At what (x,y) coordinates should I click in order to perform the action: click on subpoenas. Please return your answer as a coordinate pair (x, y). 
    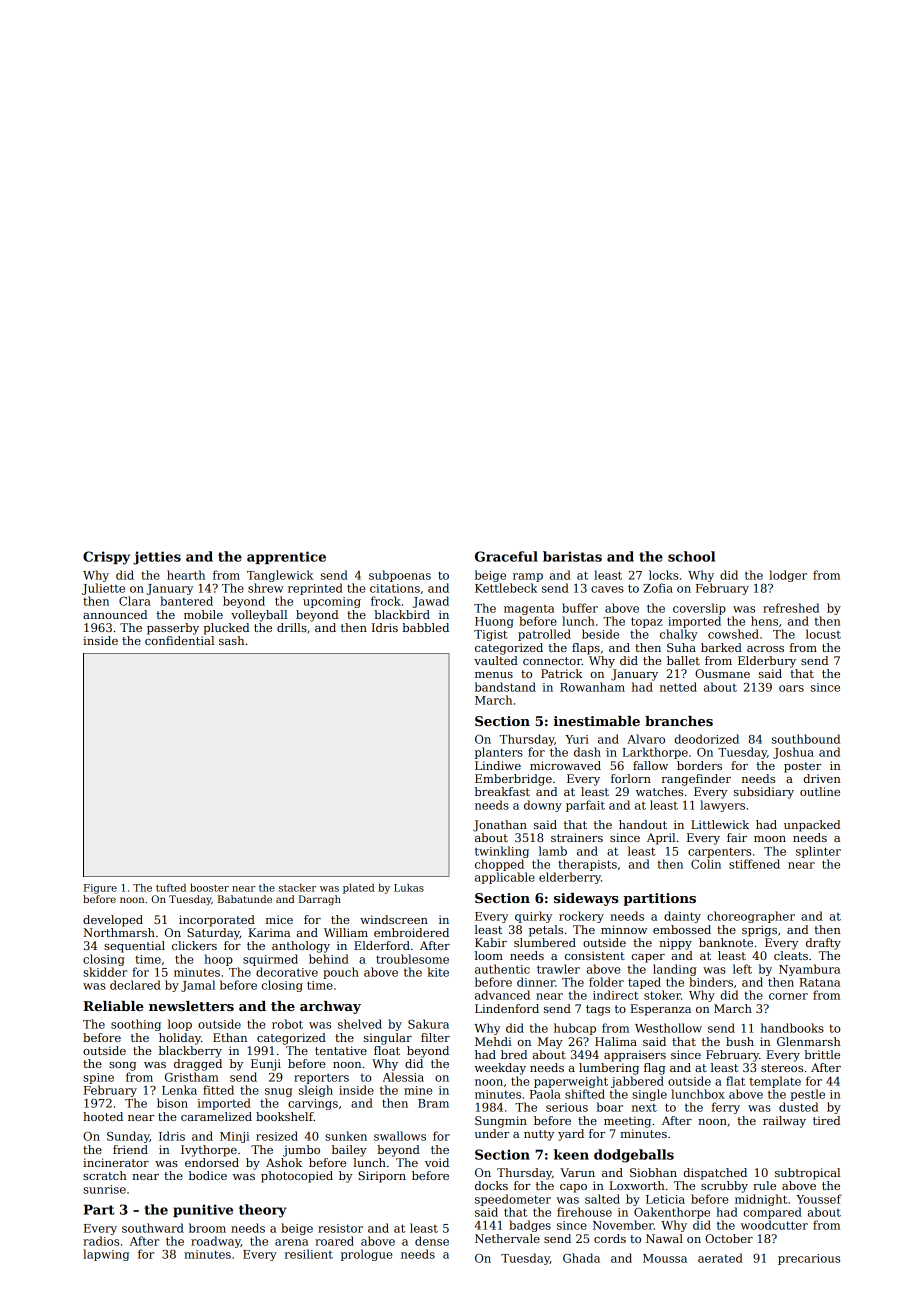
    Looking at the image, I should click on (400, 576).
